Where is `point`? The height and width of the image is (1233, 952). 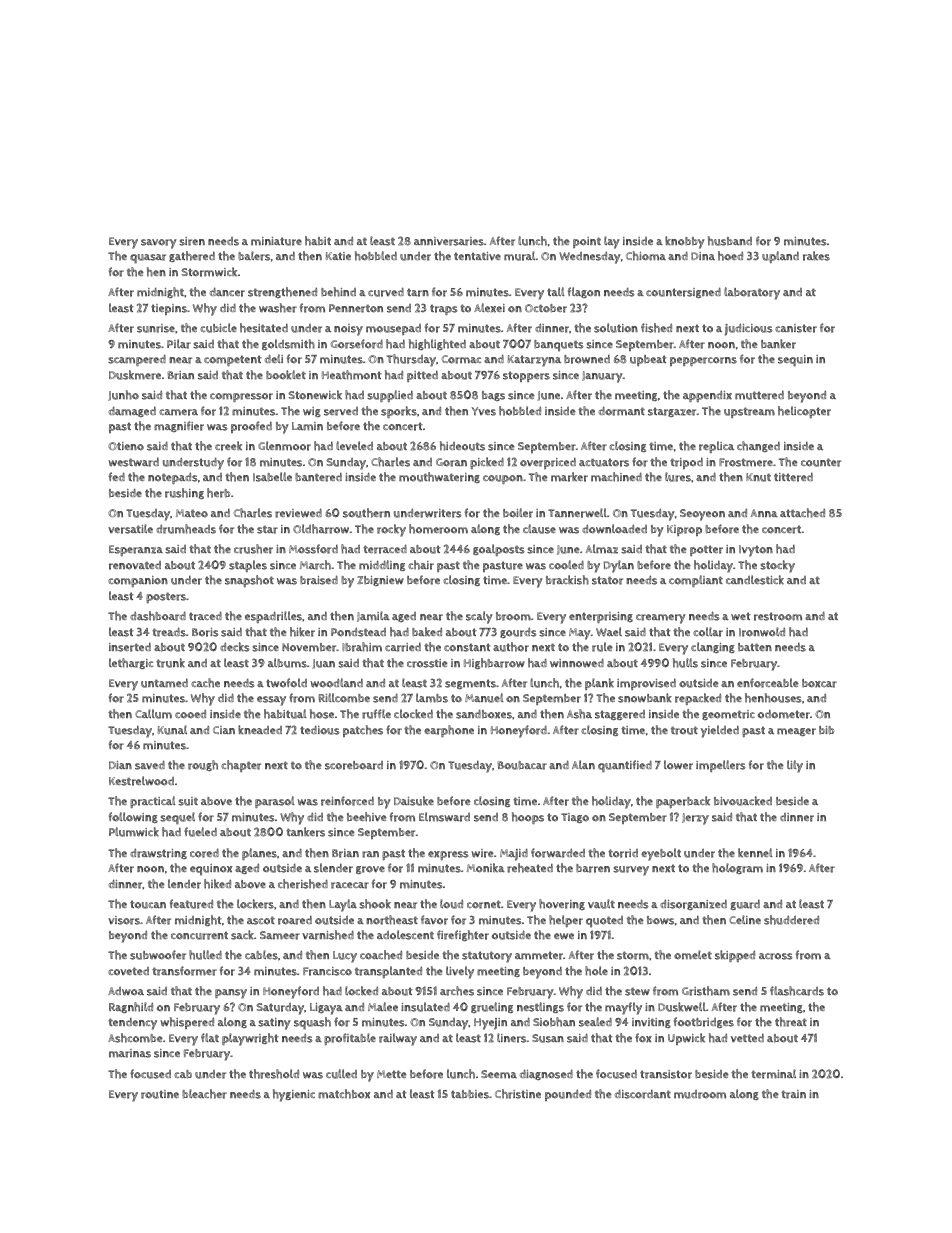
point is located at coordinates (587, 242).
